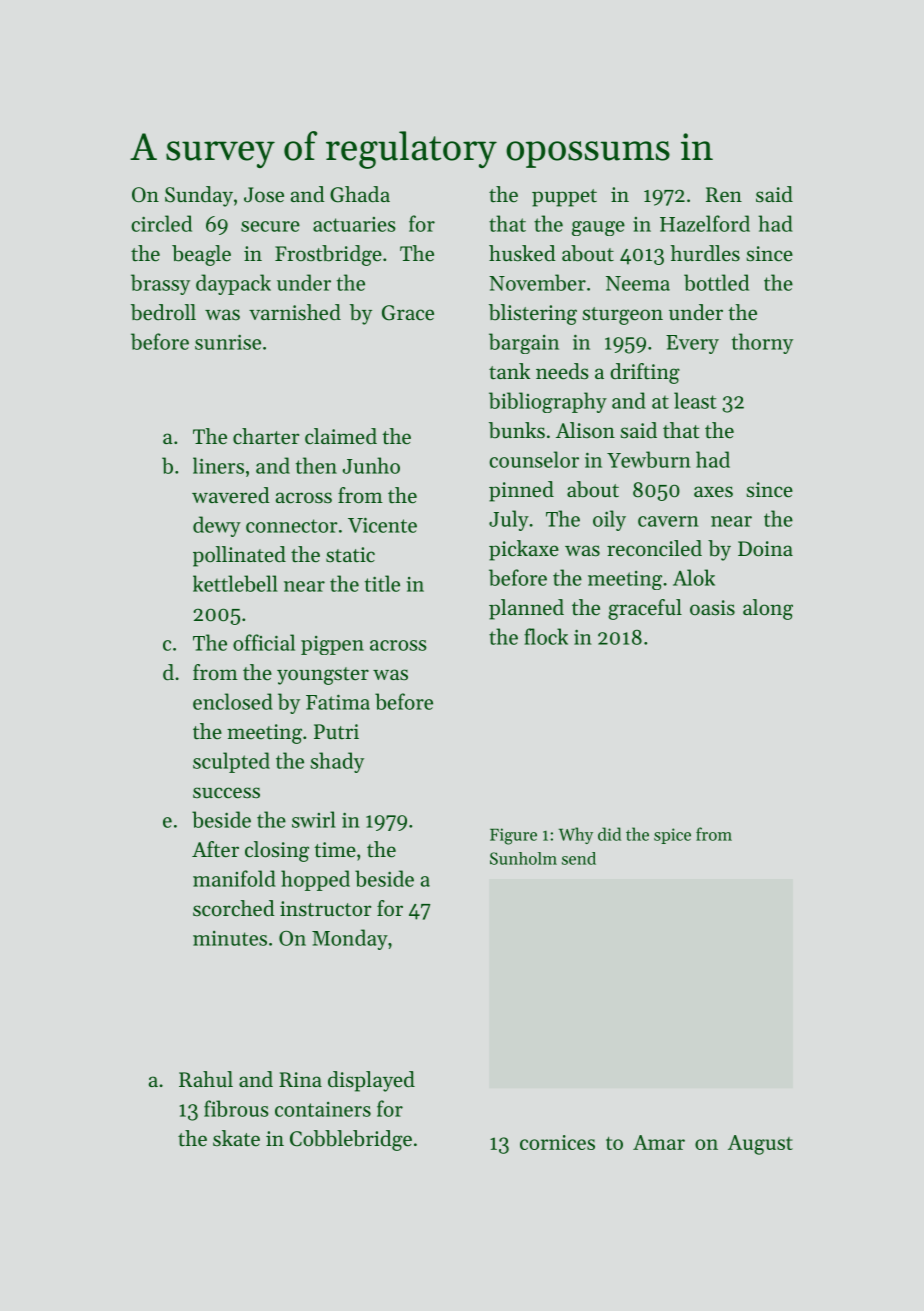  I want to click on claimed, so click(341, 436).
